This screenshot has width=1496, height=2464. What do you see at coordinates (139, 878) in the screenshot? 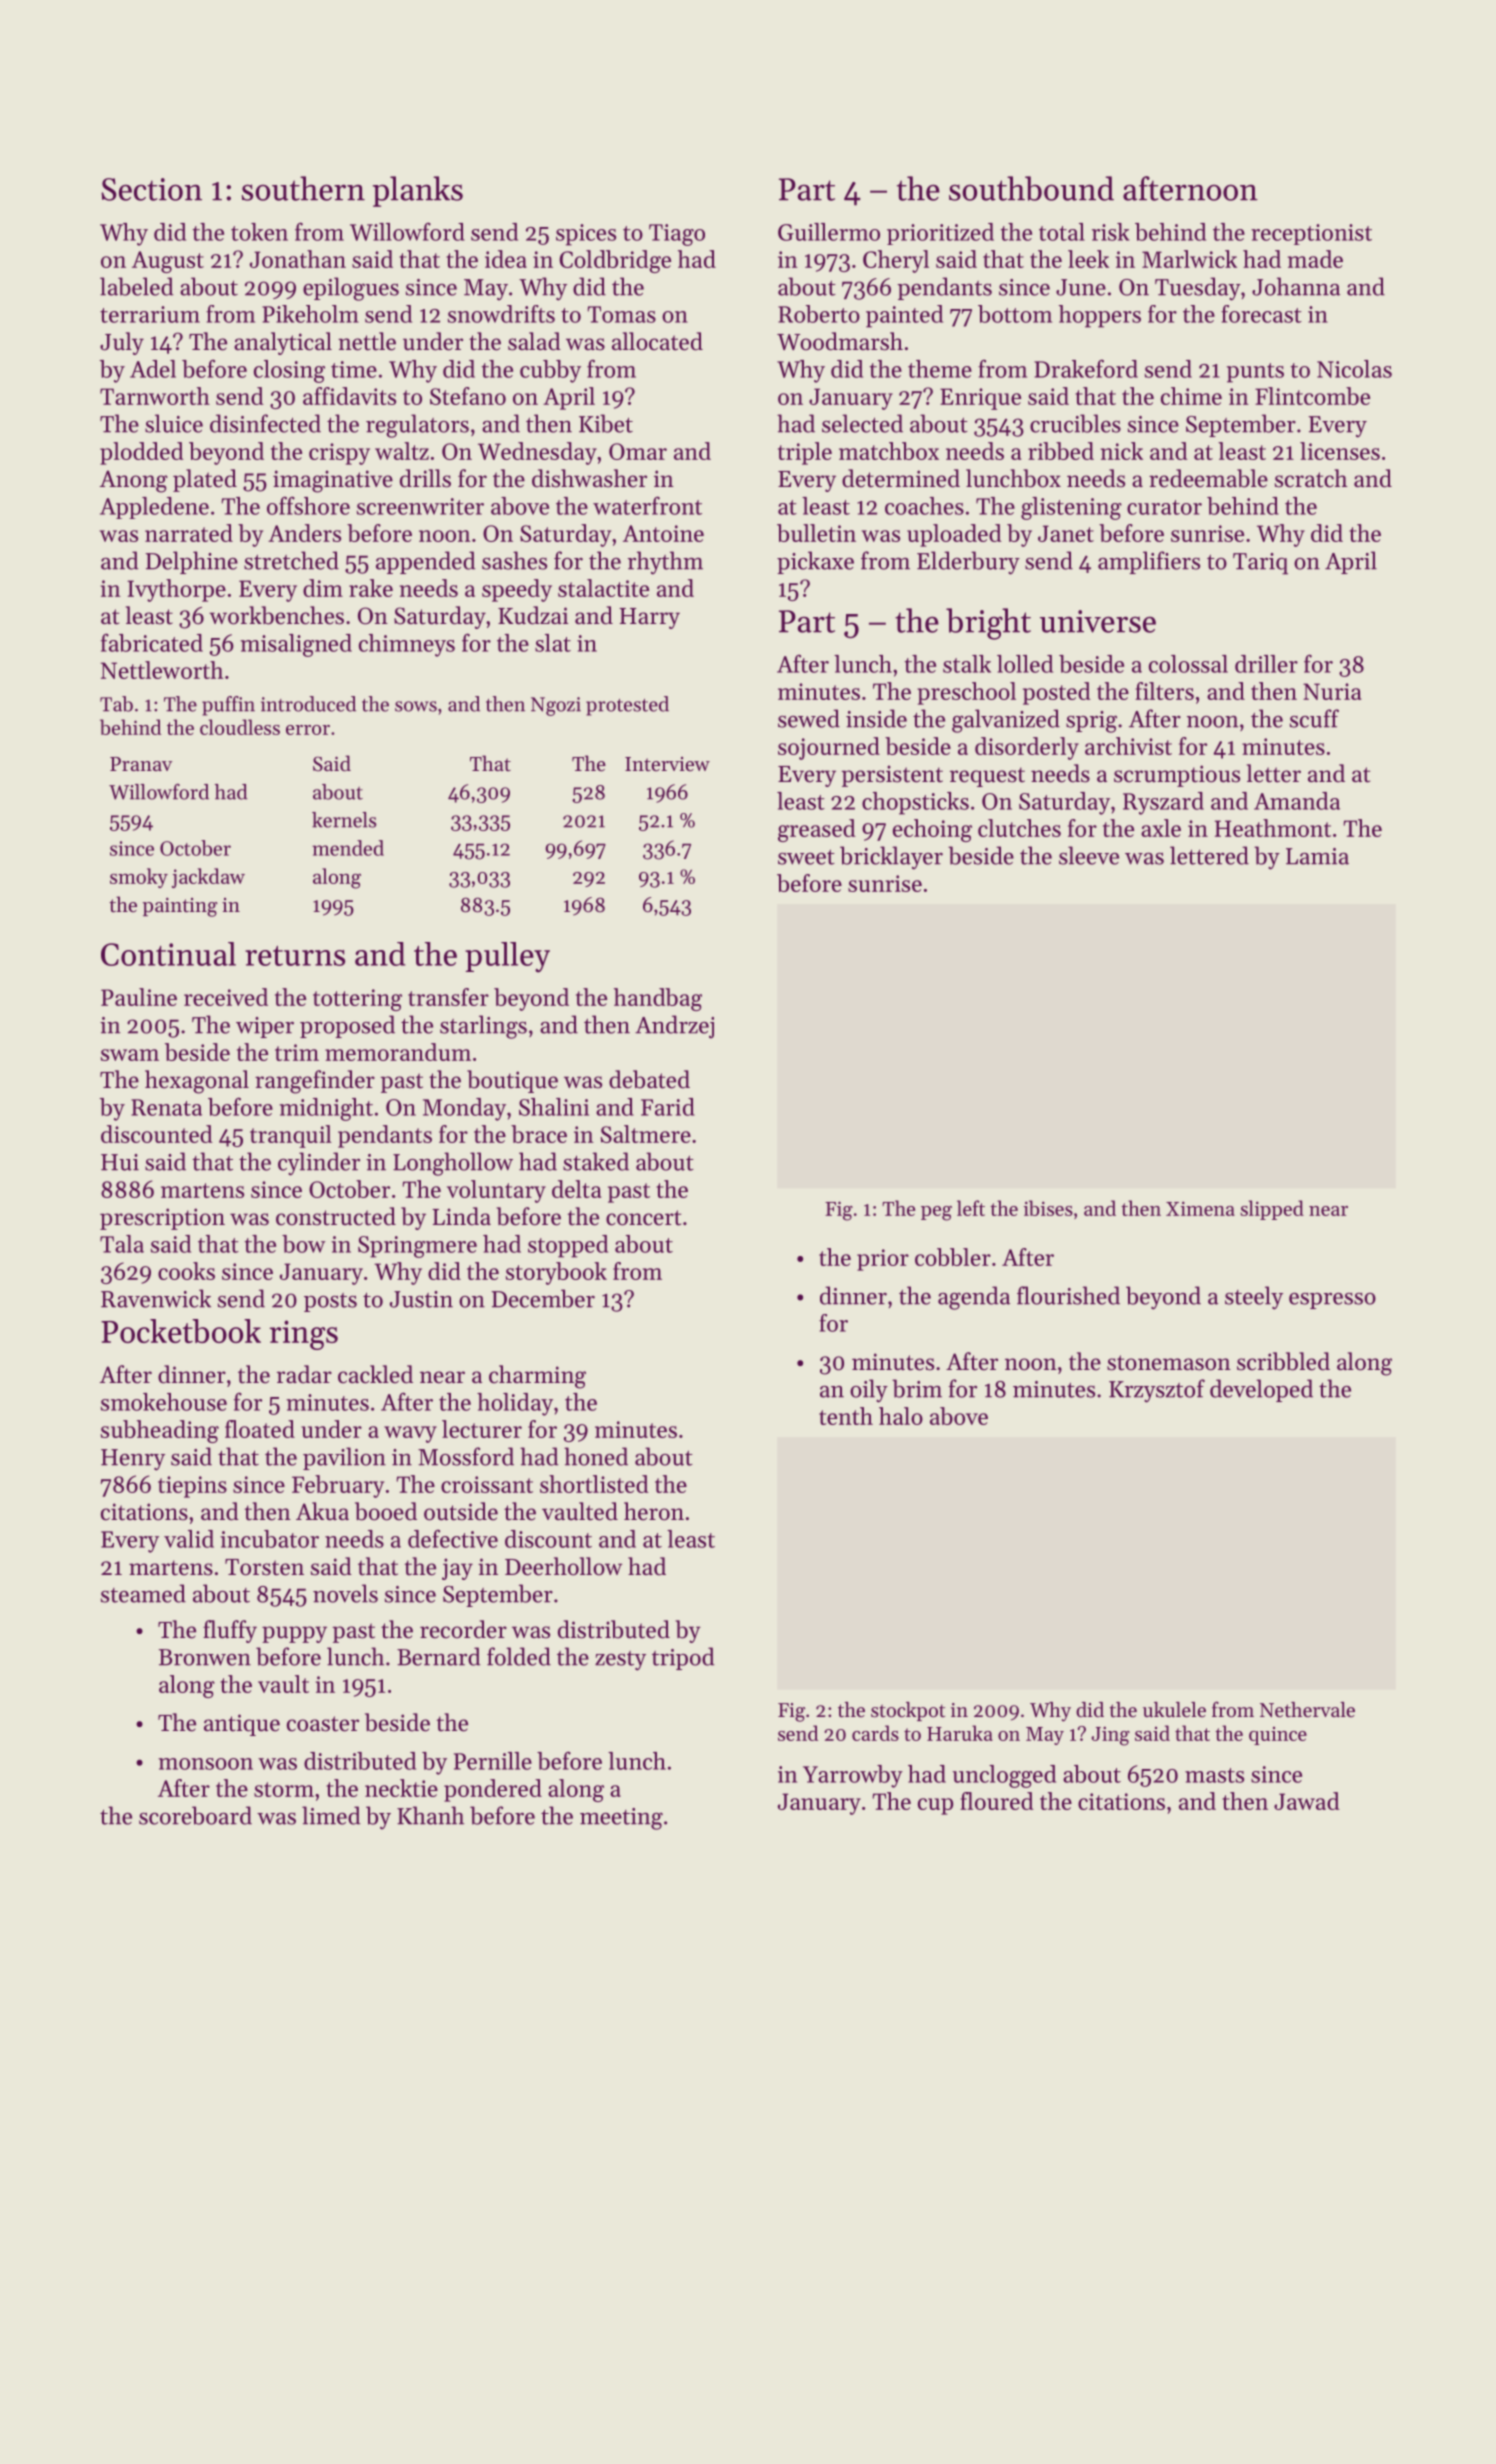
I see `smoky` at bounding box center [139, 878].
